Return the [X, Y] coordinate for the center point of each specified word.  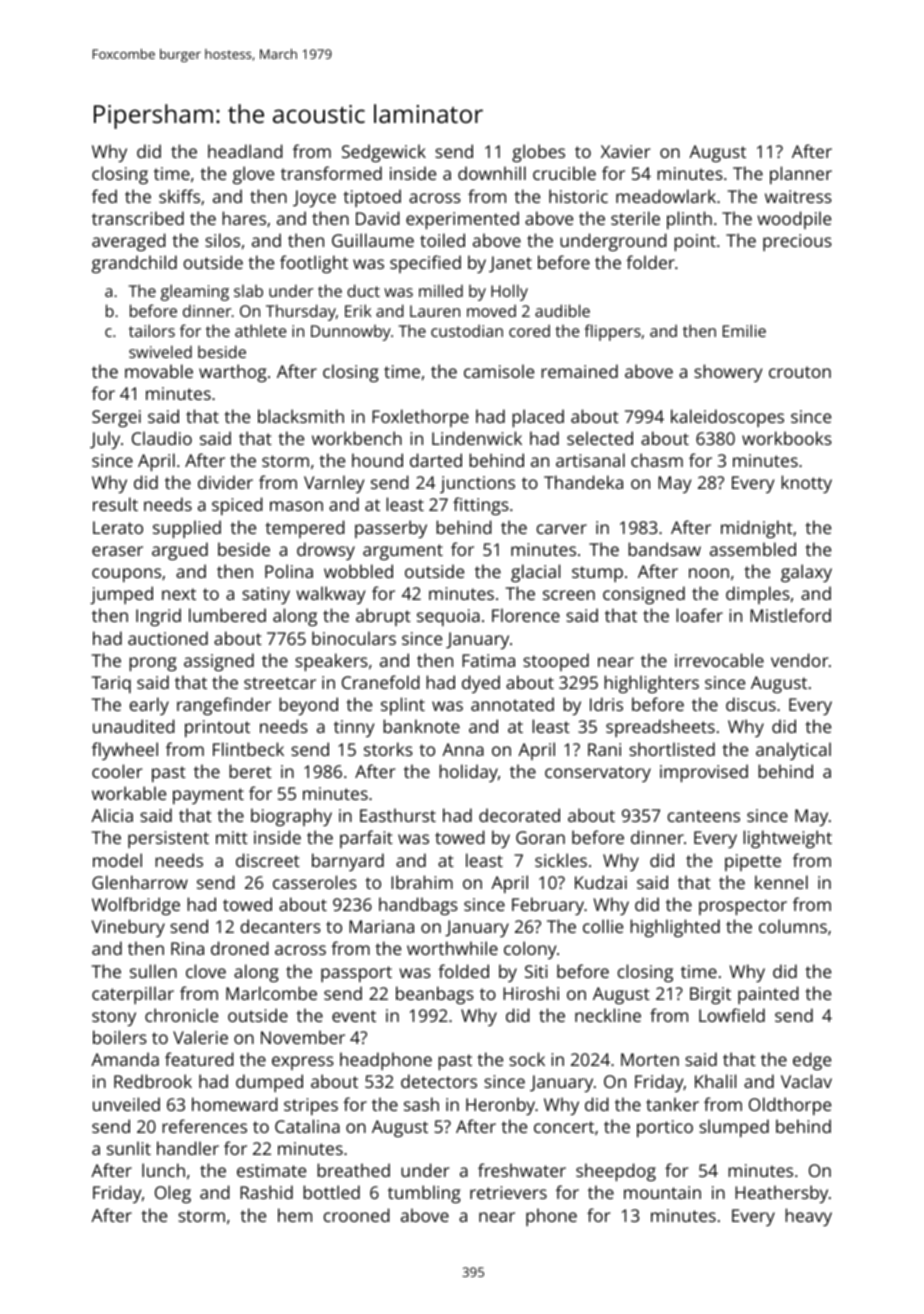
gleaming [195, 292]
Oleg [173, 1194]
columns [793, 926]
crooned [357, 1215]
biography [291, 817]
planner [801, 175]
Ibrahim [422, 882]
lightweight [787, 839]
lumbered [227, 615]
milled [441, 290]
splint [403, 706]
